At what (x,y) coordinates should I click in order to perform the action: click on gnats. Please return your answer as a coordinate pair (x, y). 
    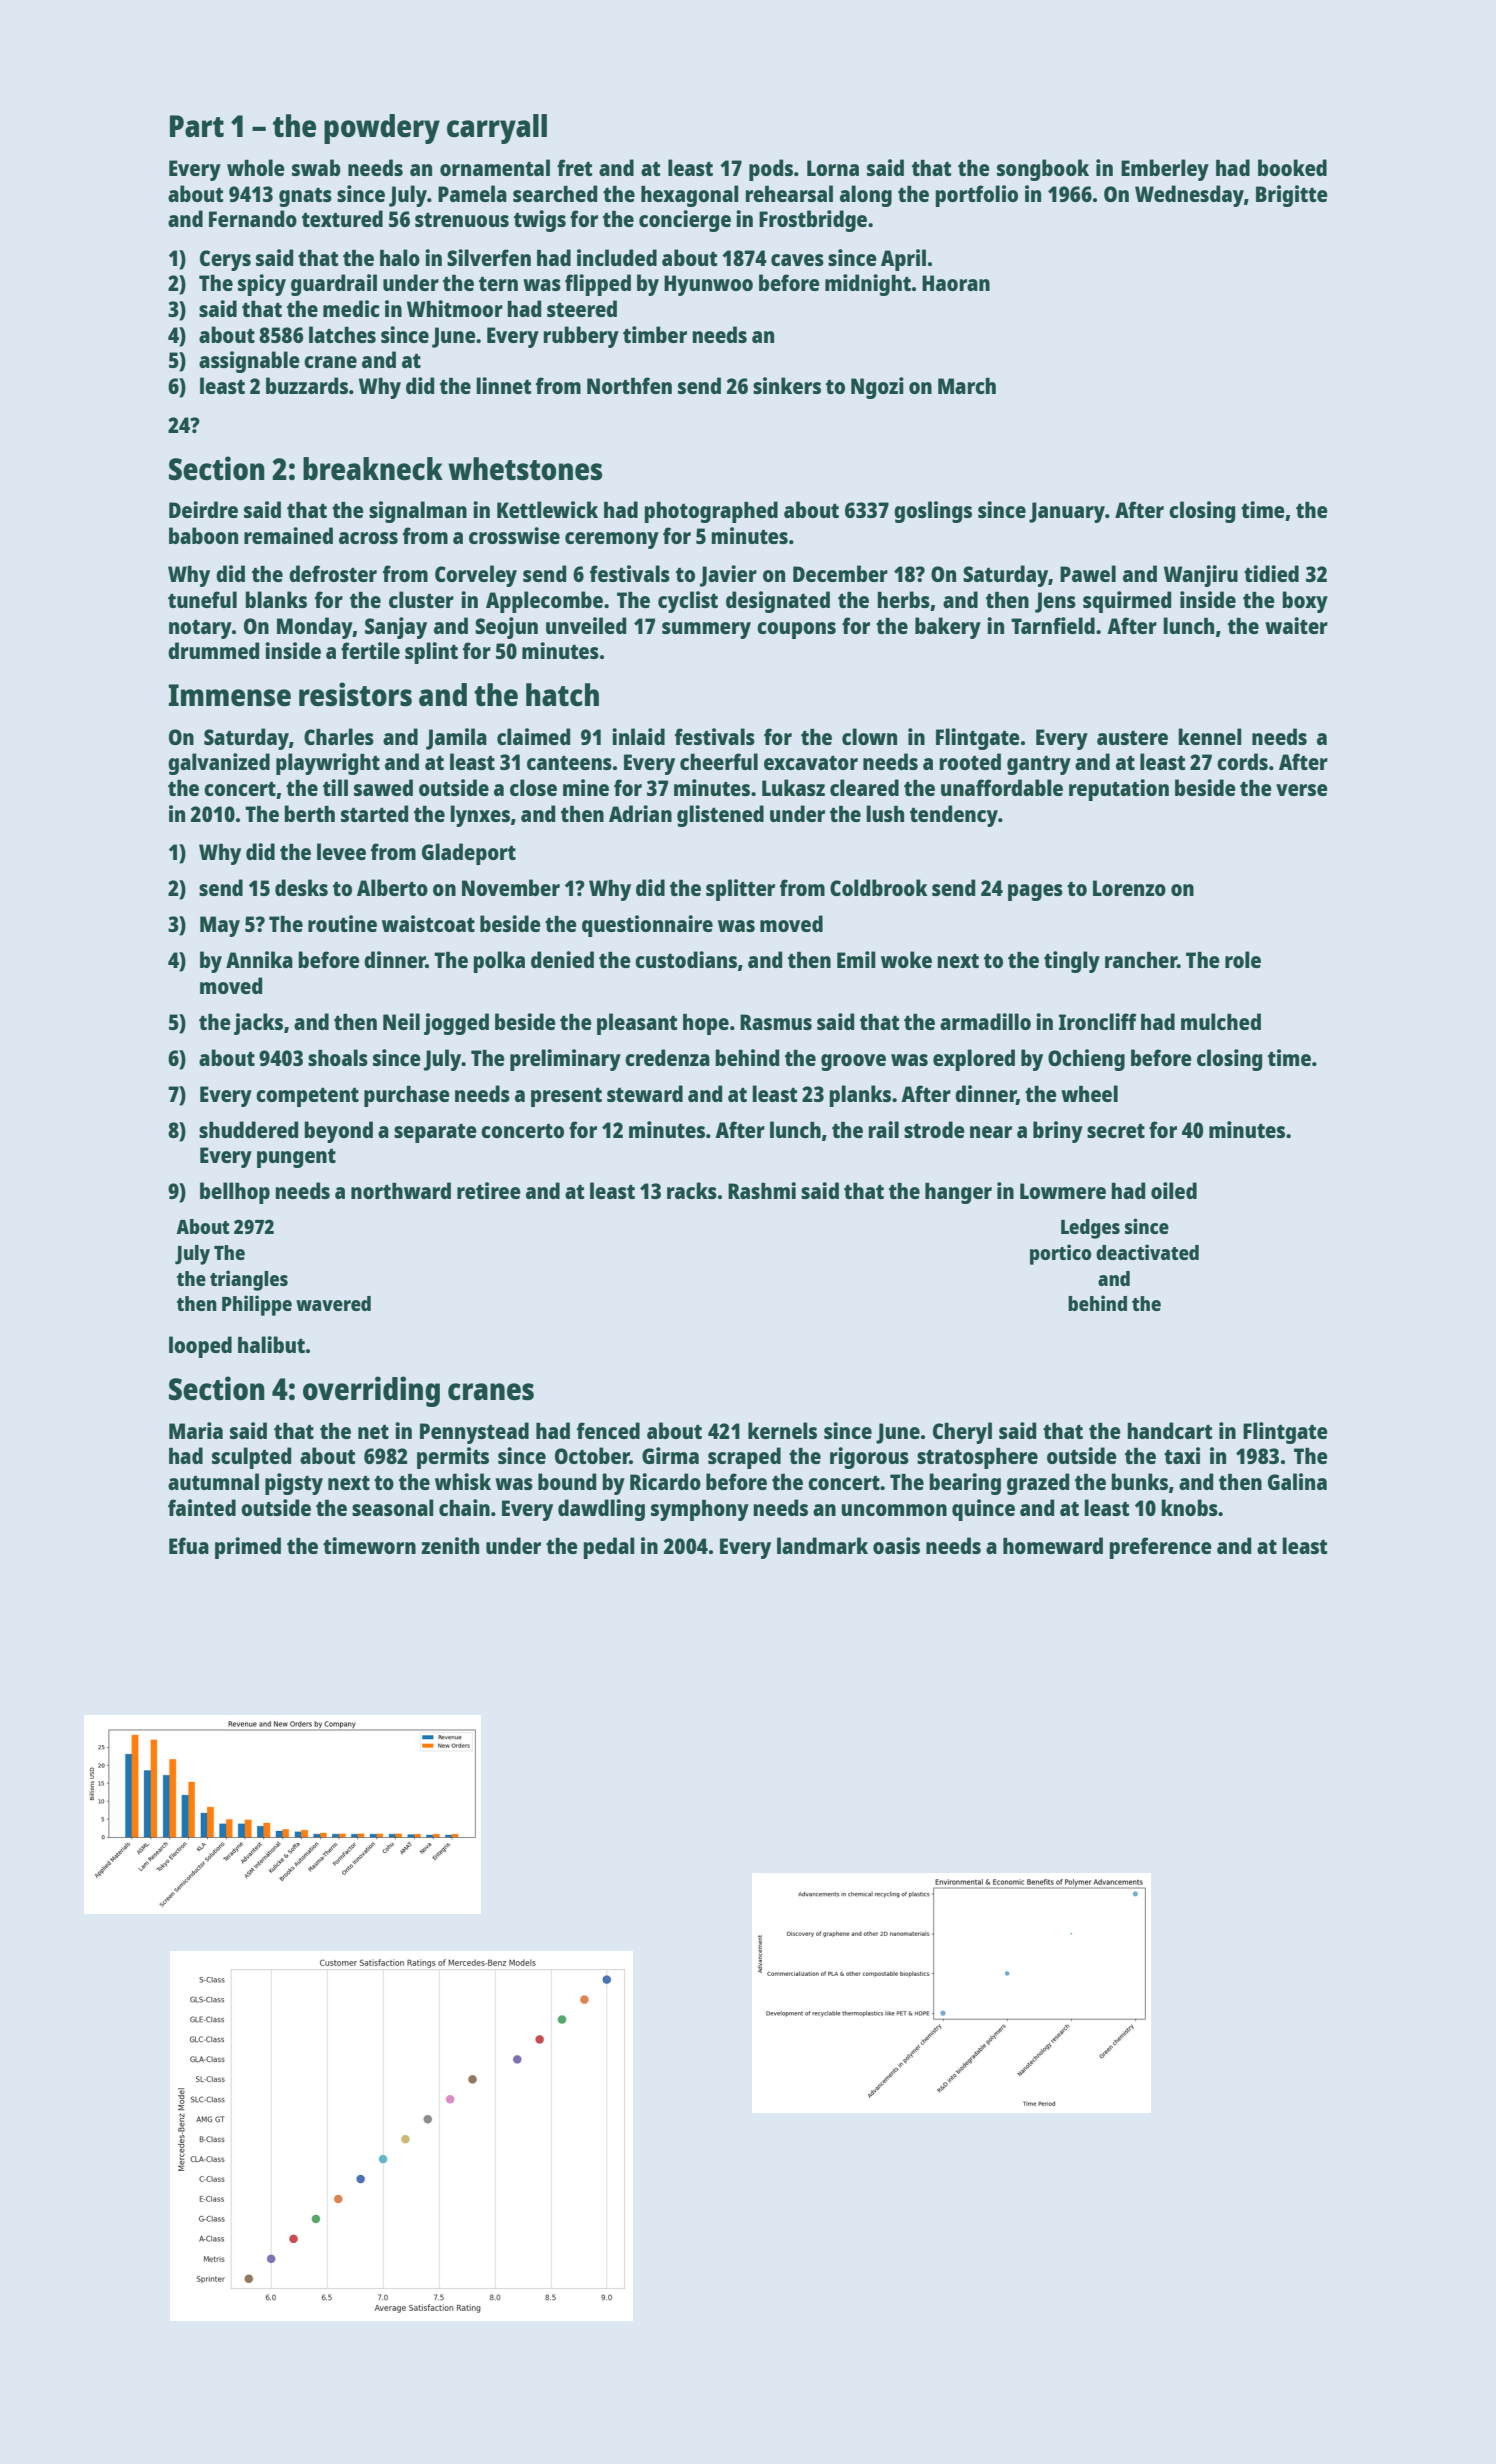
    Looking at the image, I should click on (305, 197).
